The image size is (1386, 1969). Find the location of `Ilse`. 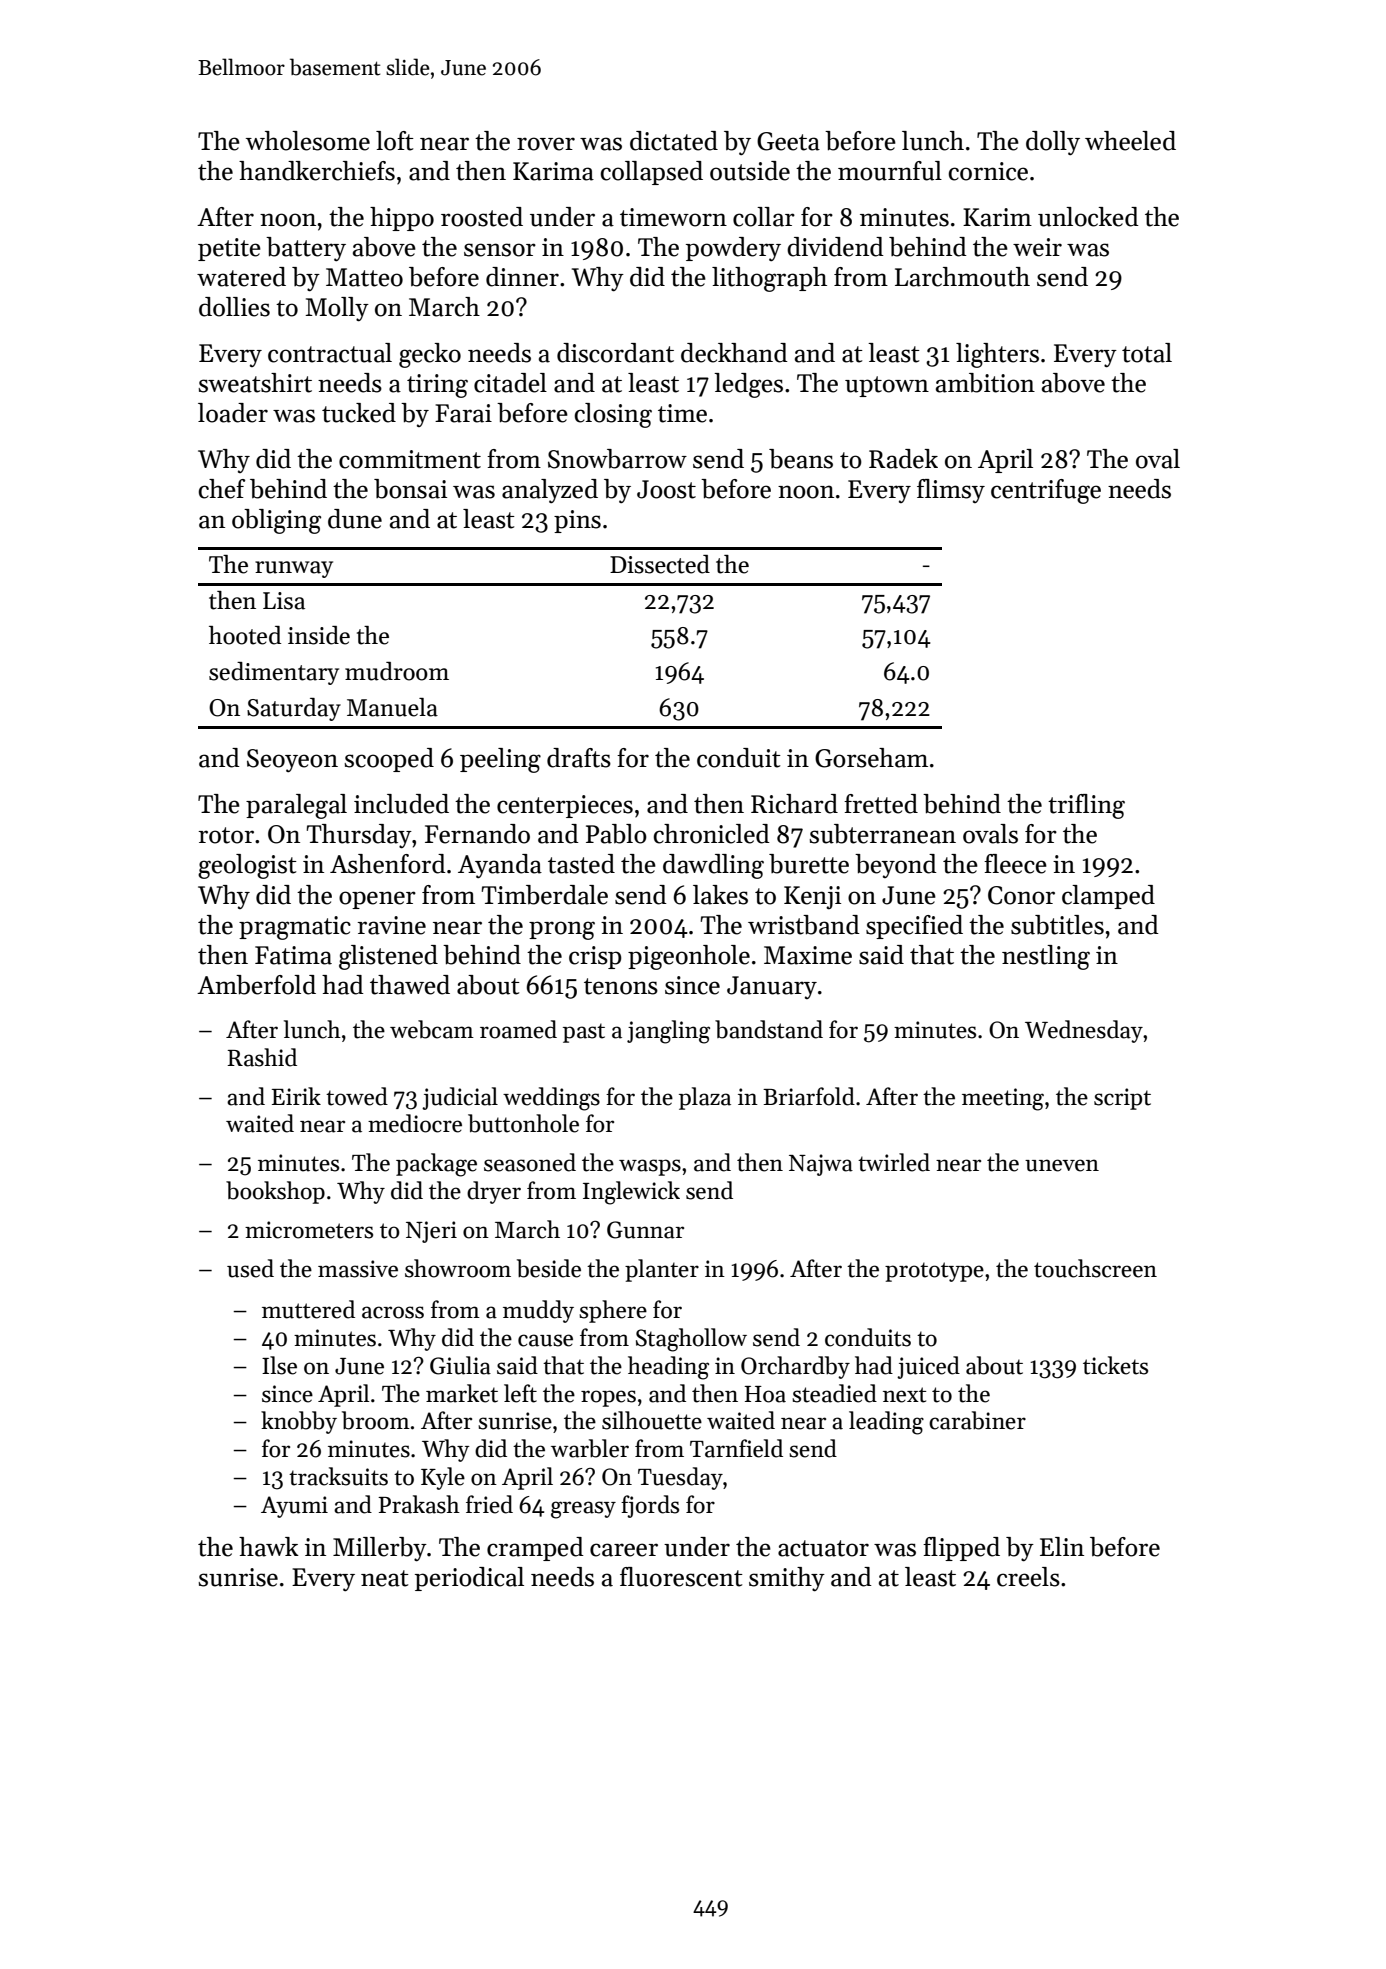

Ilse is located at coordinates (279, 1365).
